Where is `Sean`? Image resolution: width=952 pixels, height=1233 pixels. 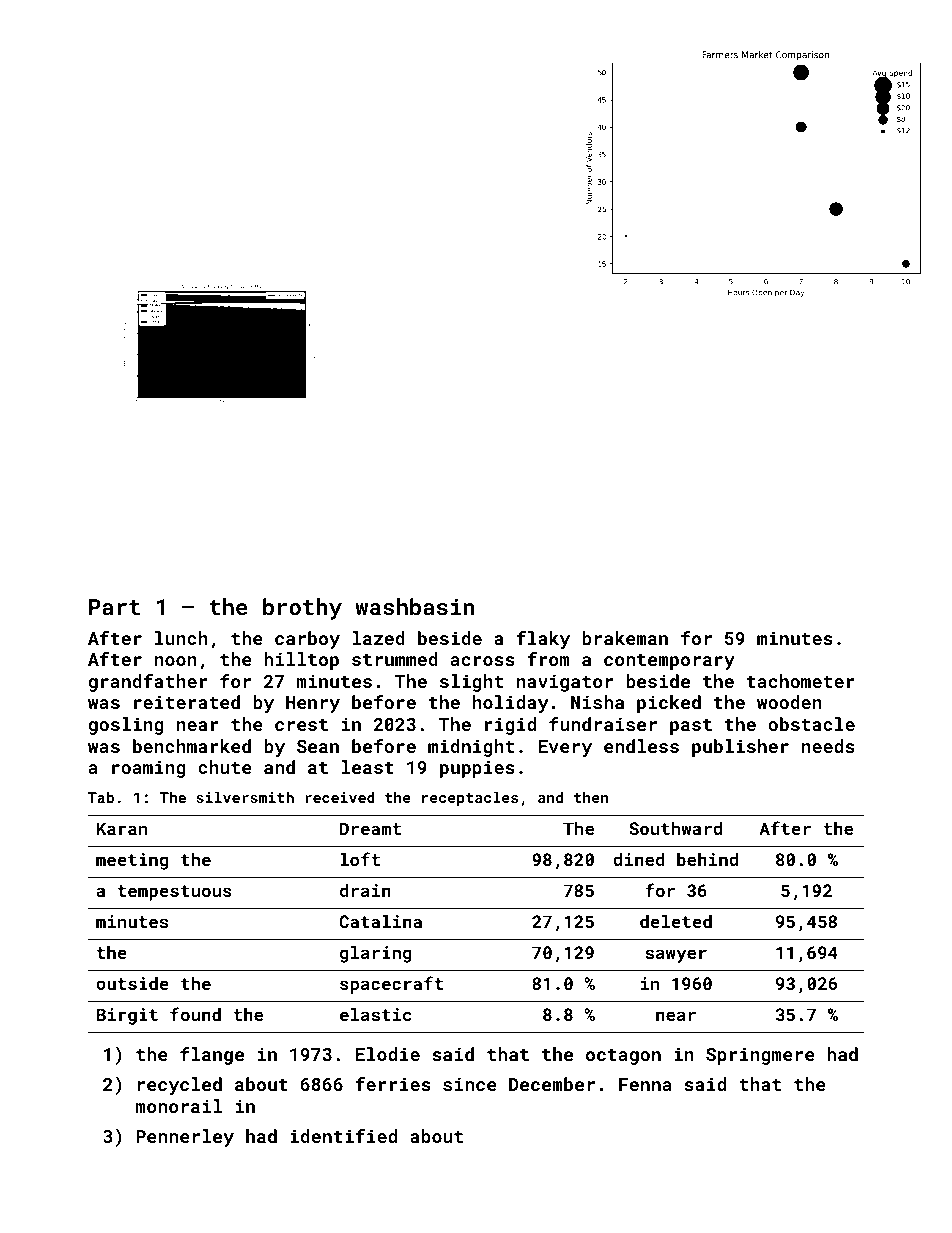 Sean is located at coordinates (318, 746).
